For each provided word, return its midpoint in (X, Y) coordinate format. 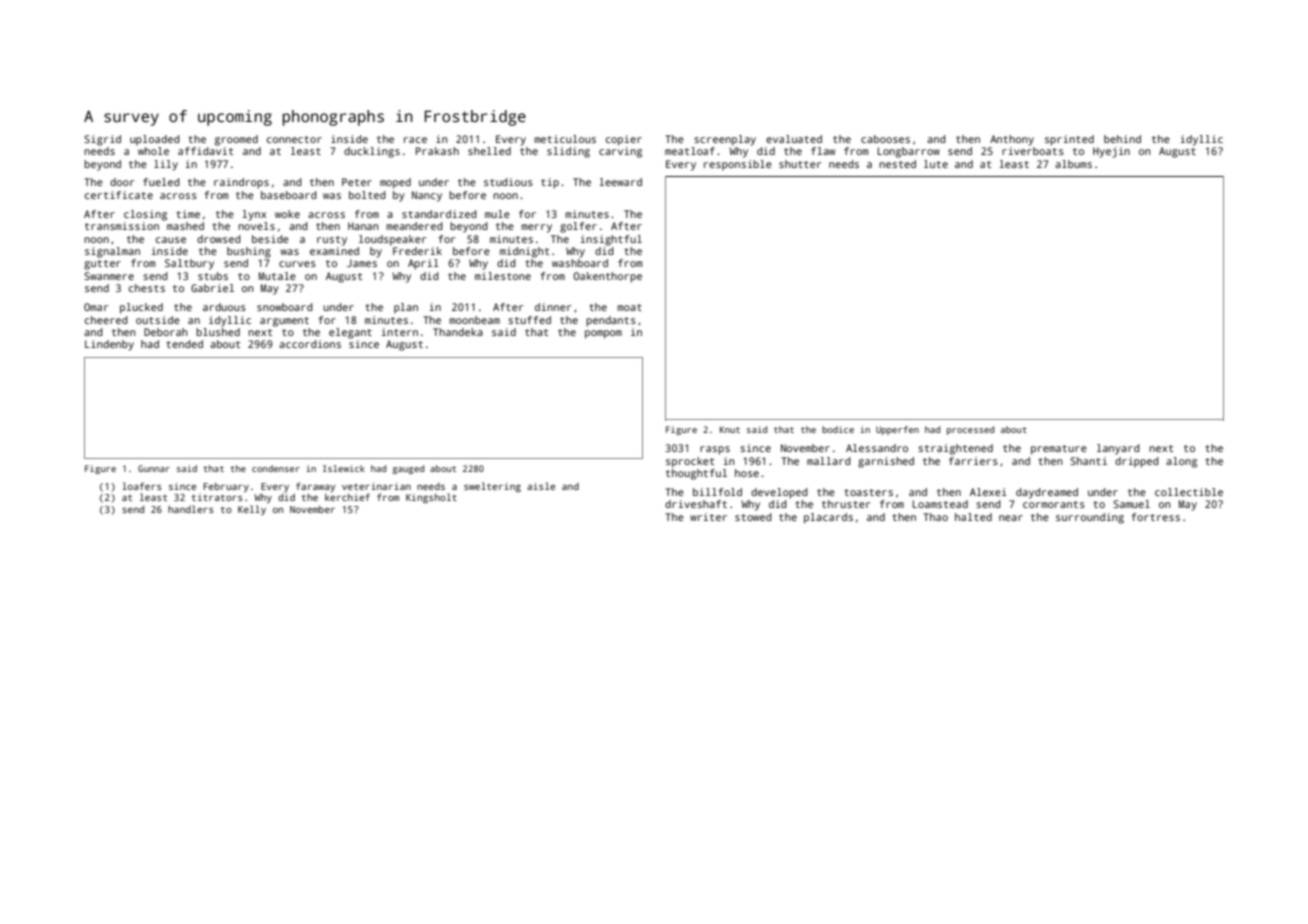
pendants (611, 321)
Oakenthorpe (607, 277)
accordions (310, 344)
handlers (190, 509)
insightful (611, 240)
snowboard (285, 307)
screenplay (725, 140)
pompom (603, 334)
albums (1073, 164)
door (122, 182)
